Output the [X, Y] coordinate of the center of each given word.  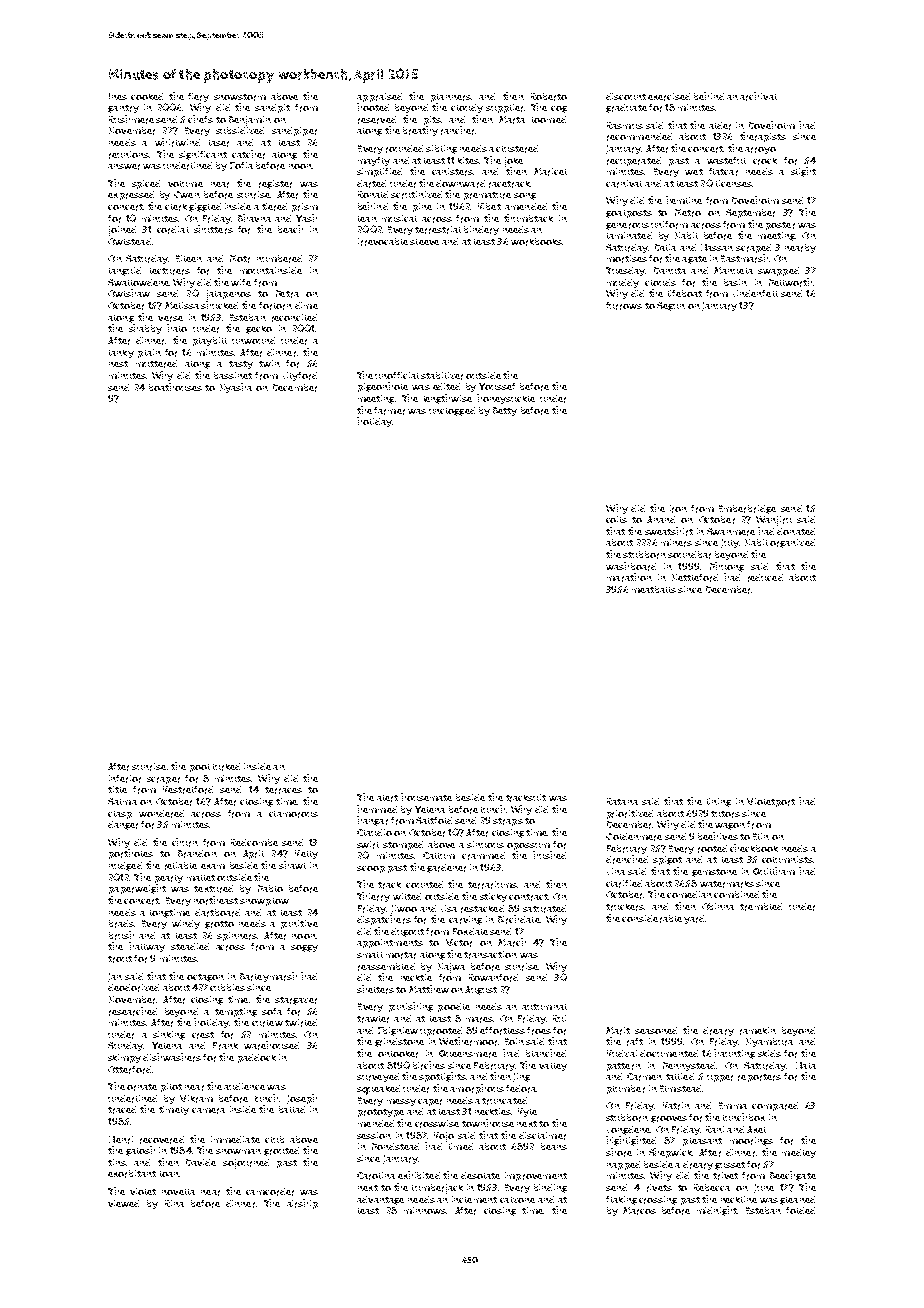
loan [169, 1174]
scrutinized [416, 195]
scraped [753, 248]
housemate [426, 797]
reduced [765, 578]
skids [769, 1053]
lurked [226, 767]
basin [735, 282]
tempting [236, 1012]
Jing [521, 1077]
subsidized [240, 130]
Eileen [189, 258]
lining [719, 802]
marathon [629, 577]
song [525, 196]
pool [200, 768]
